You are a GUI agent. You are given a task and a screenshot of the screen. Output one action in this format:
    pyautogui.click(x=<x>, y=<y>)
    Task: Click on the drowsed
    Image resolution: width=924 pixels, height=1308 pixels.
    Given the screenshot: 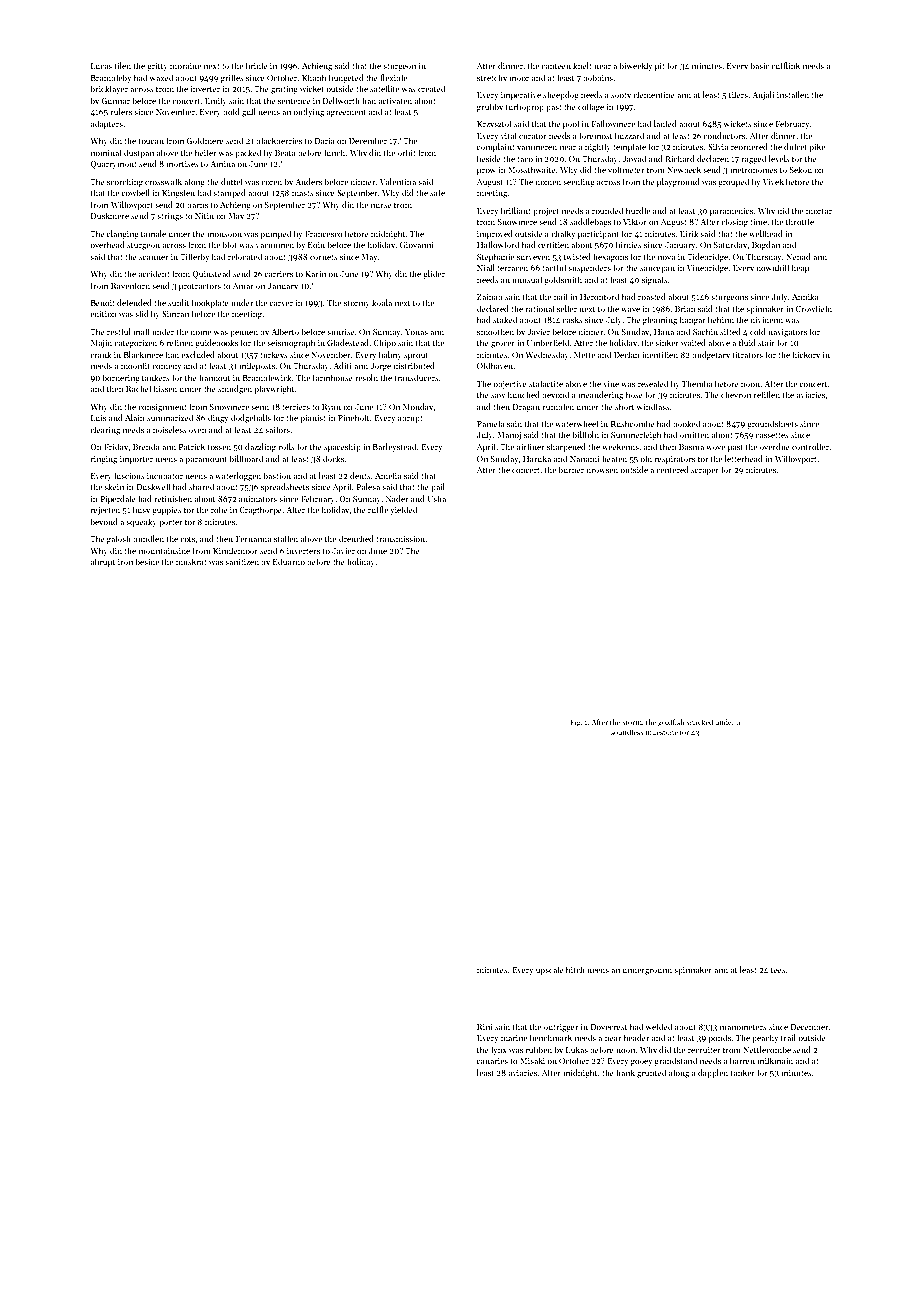 What is the action you would take?
    pyautogui.click(x=602, y=469)
